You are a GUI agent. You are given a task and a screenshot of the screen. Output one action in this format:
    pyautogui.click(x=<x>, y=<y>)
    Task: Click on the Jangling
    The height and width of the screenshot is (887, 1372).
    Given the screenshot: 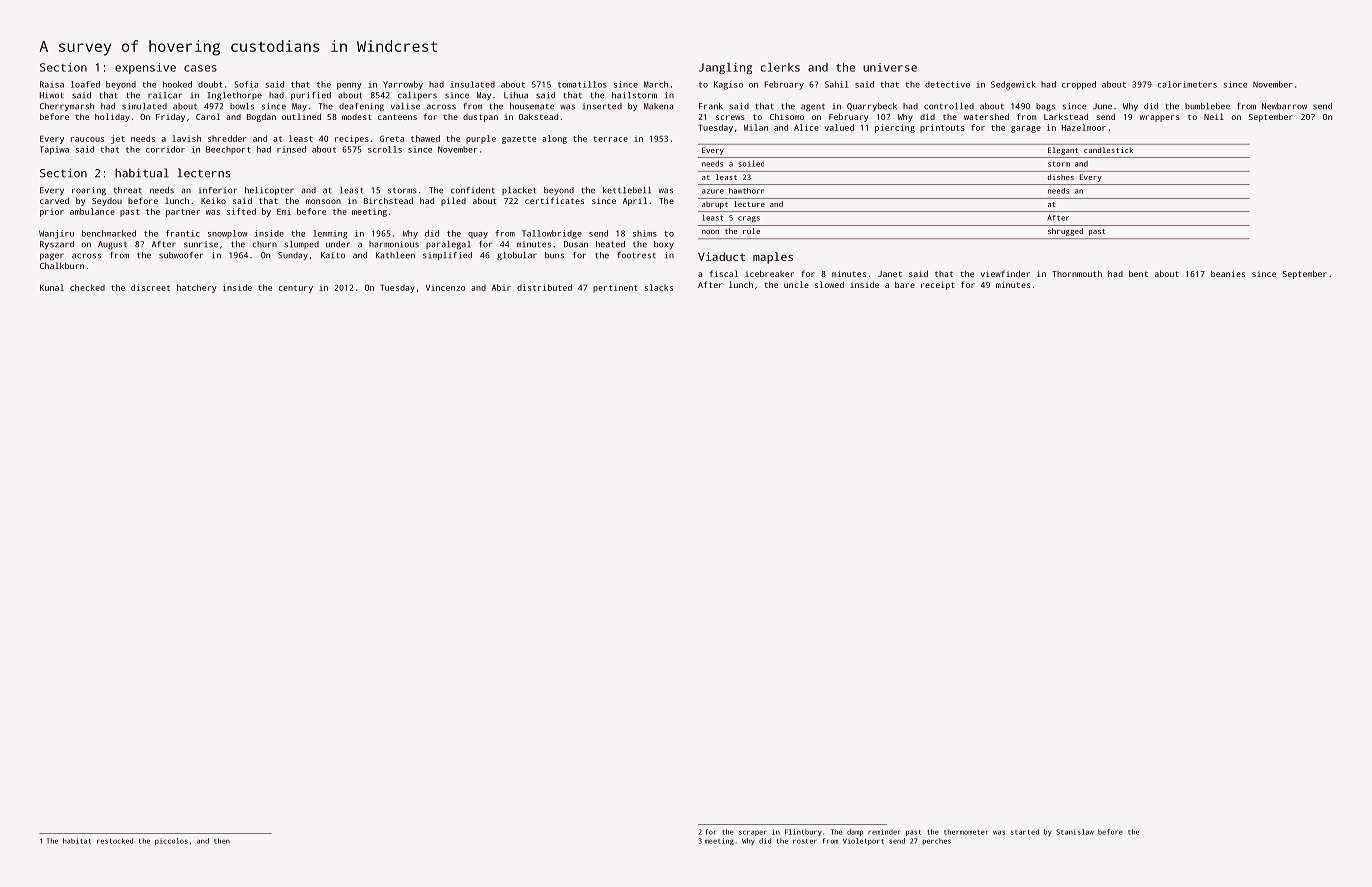 What is the action you would take?
    pyautogui.click(x=725, y=68)
